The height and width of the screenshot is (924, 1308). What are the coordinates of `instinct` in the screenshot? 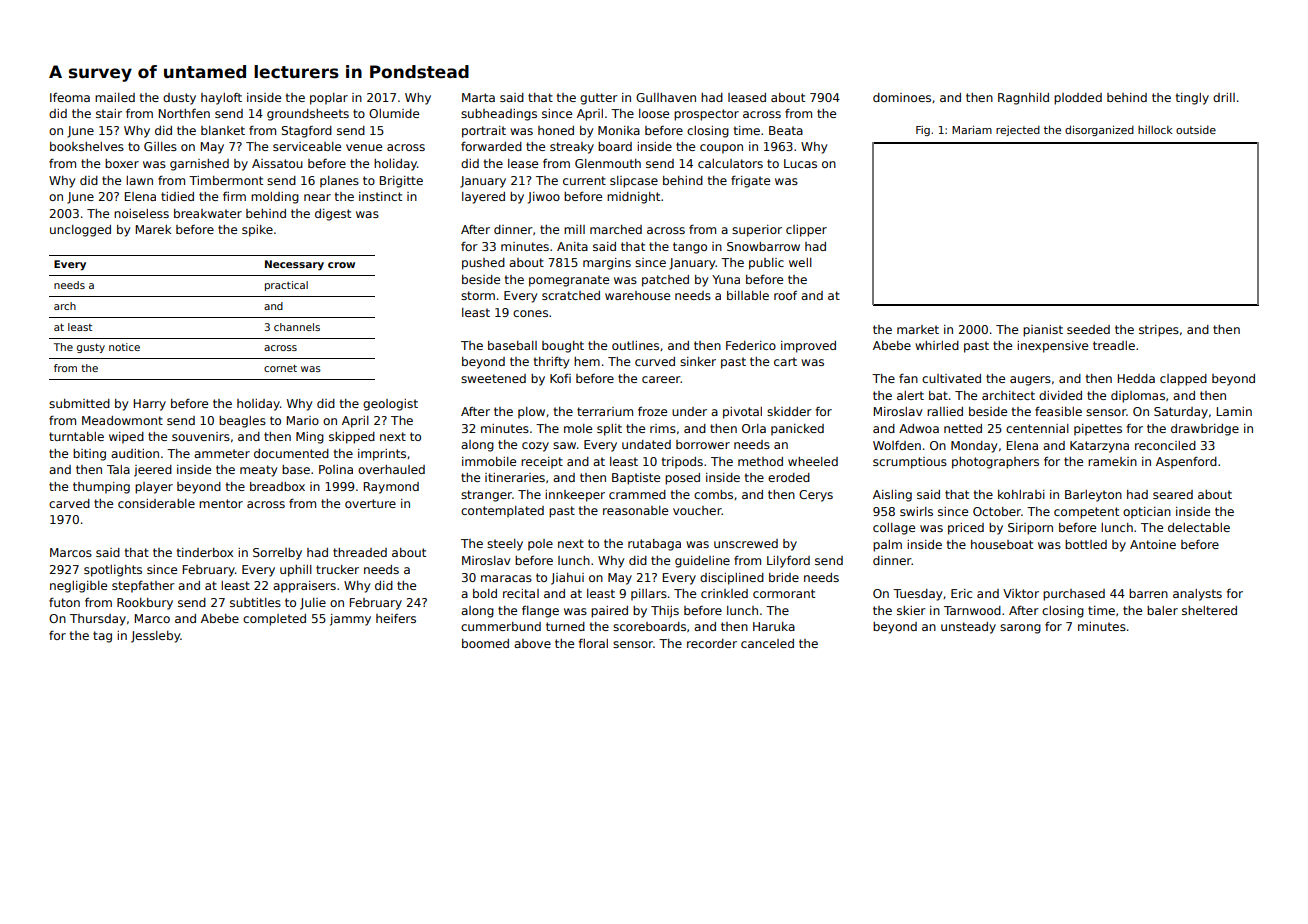 It's located at (380, 196).
